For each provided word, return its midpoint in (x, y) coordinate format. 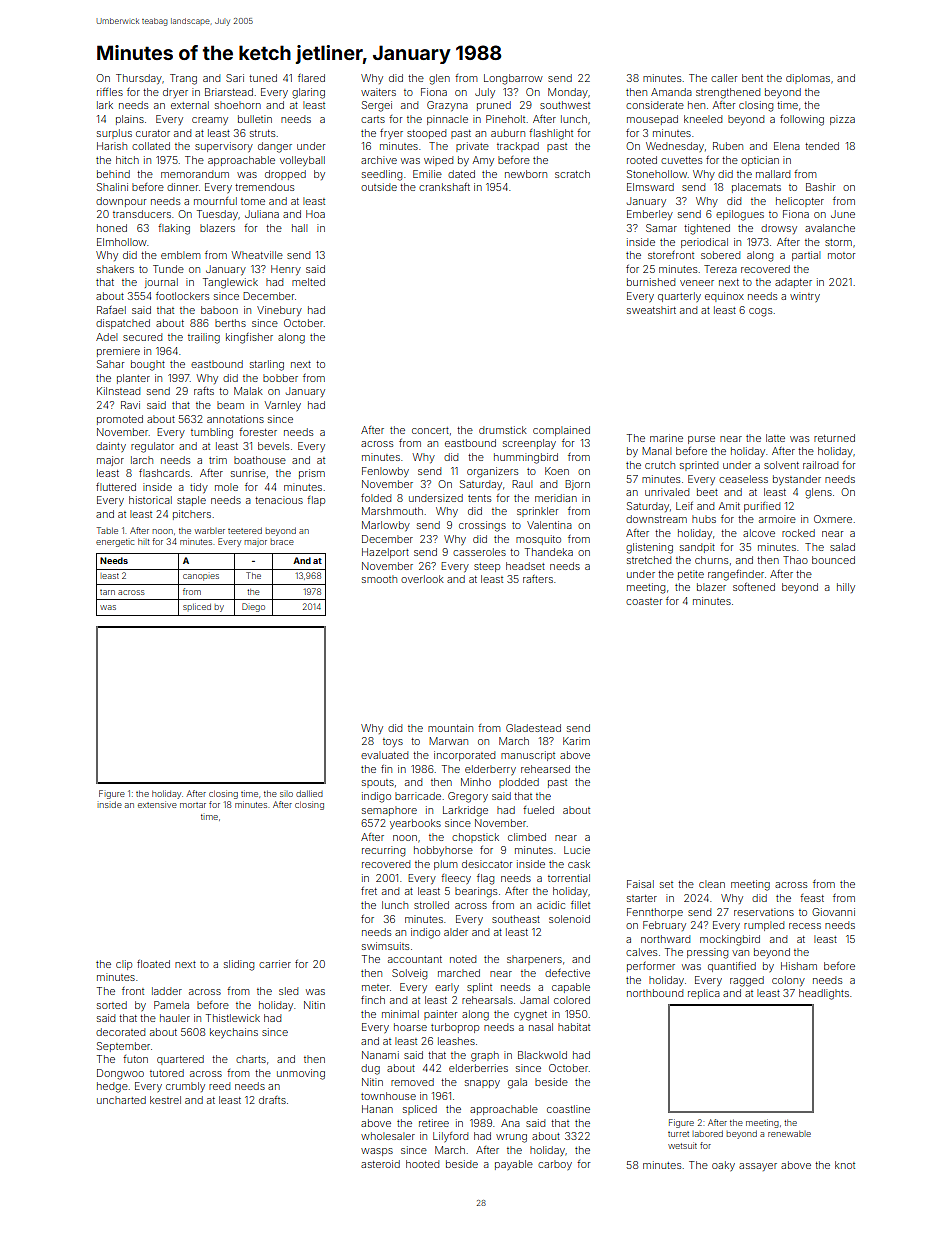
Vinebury (279, 311)
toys (393, 742)
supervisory (224, 147)
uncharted (121, 1100)
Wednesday (675, 147)
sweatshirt (651, 310)
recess (805, 926)
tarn (107, 592)
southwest (565, 105)
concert (430, 430)
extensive (157, 804)
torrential (569, 878)
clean (712, 884)
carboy (555, 1165)
